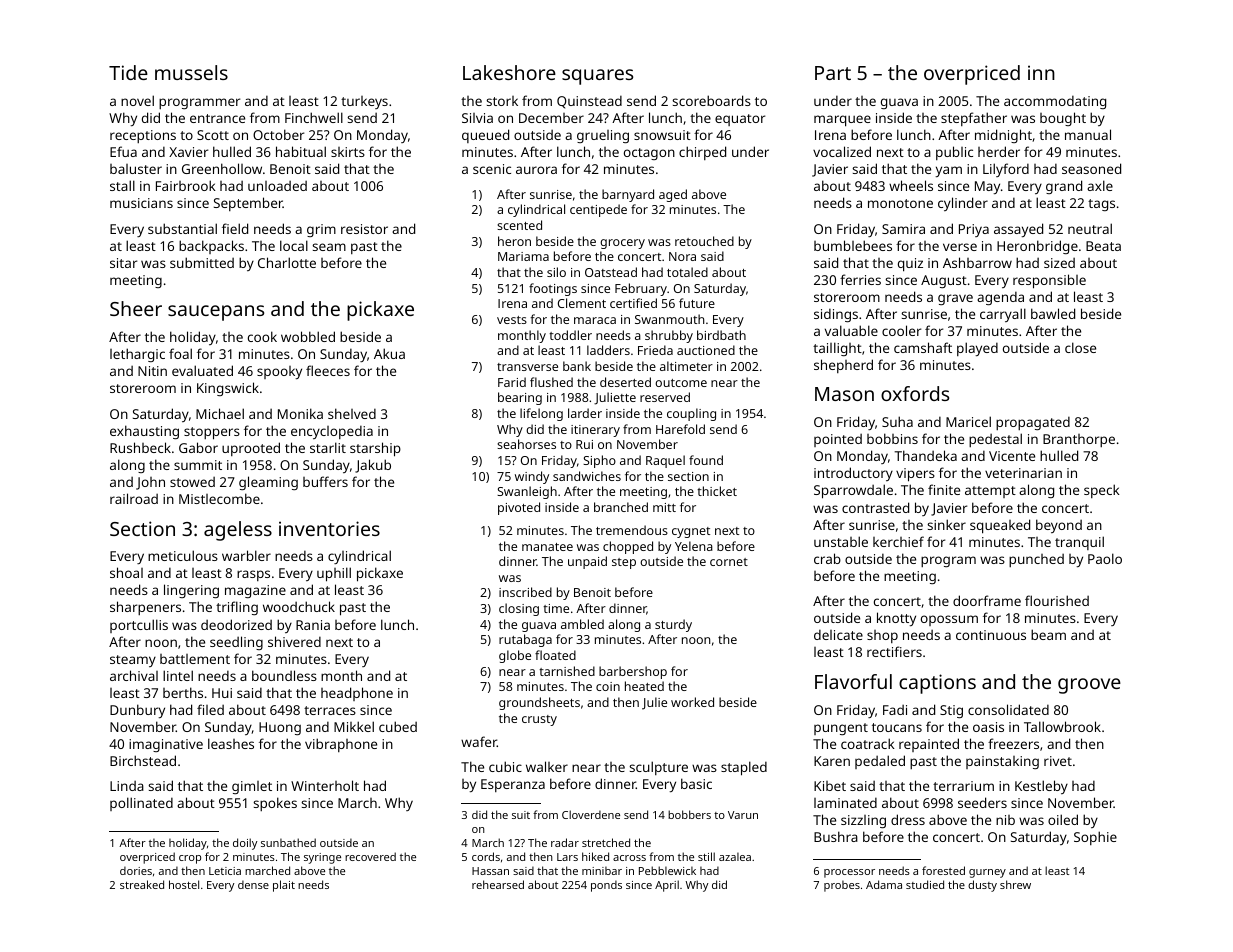 The height and width of the image is (952, 1233). Describe the element at coordinates (509, 72) in the image. I see `Lakeshore` at that location.
